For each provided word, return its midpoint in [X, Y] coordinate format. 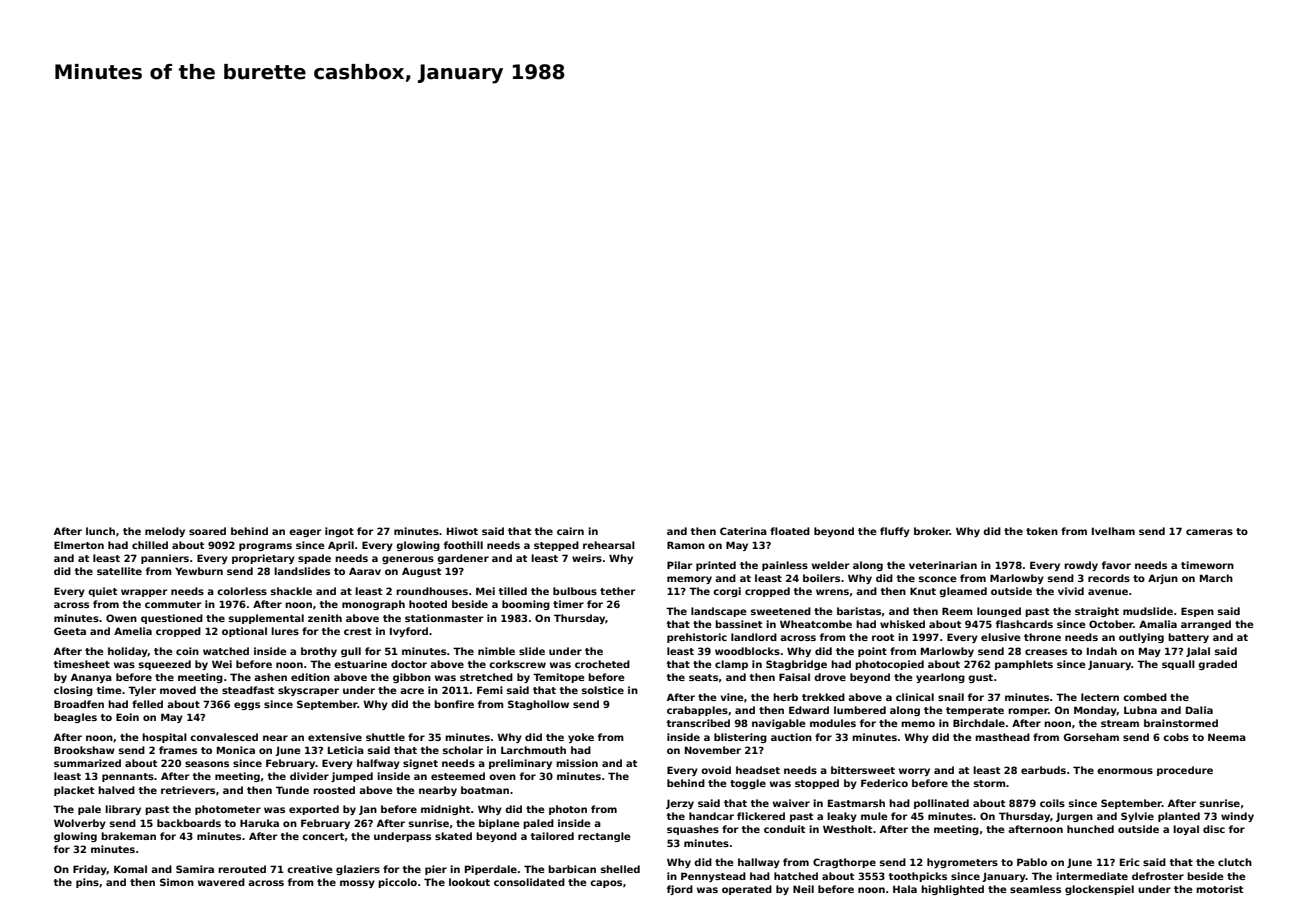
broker [932, 531]
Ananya [91, 678]
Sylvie [1137, 817]
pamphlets [1024, 665]
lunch [100, 531]
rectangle [604, 837]
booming [526, 605]
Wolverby [80, 824]
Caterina [743, 531]
